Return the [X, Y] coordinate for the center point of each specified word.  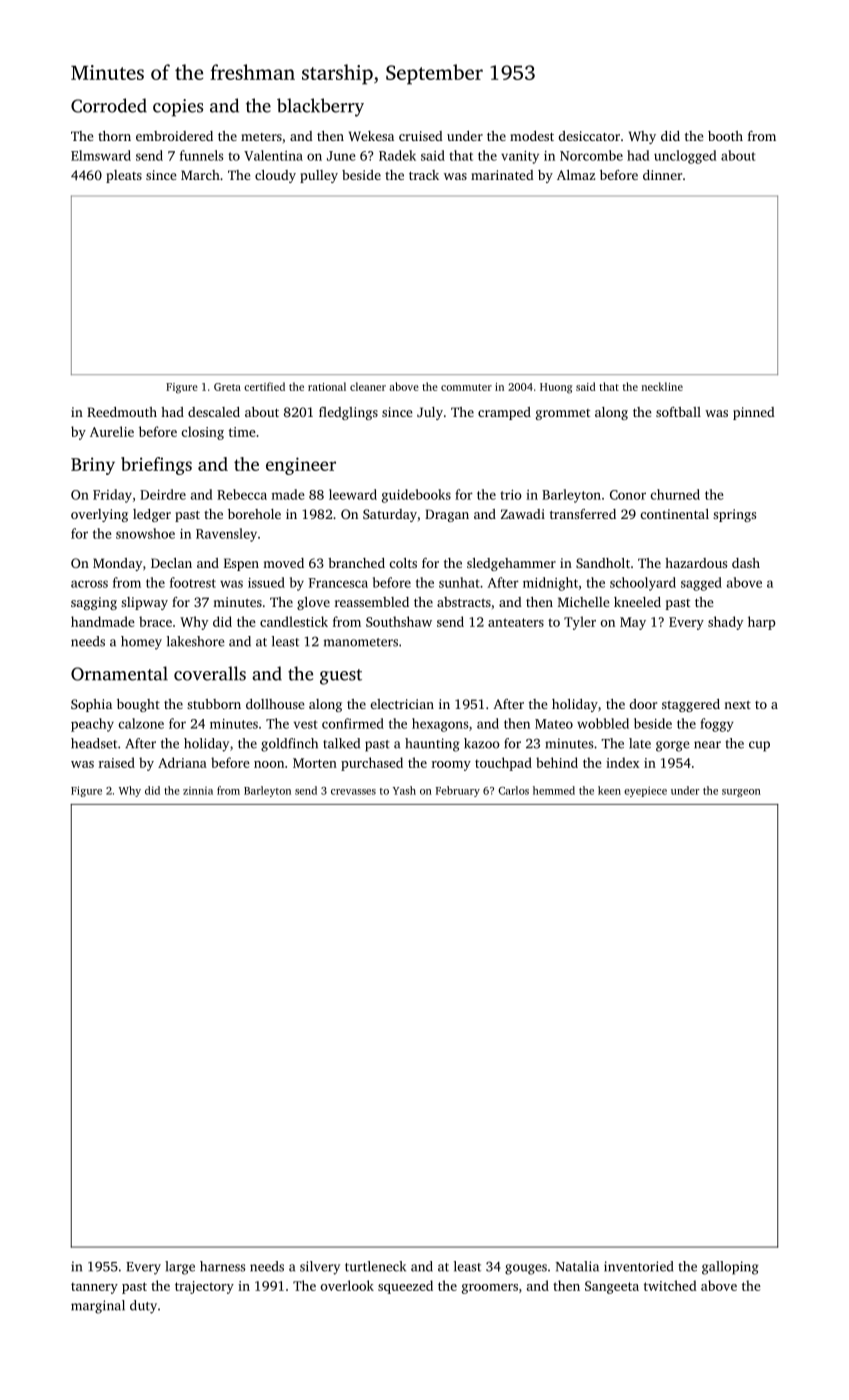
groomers [490, 1289]
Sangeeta [612, 1287]
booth [725, 136]
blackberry [320, 107]
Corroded [109, 105]
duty [143, 1307]
